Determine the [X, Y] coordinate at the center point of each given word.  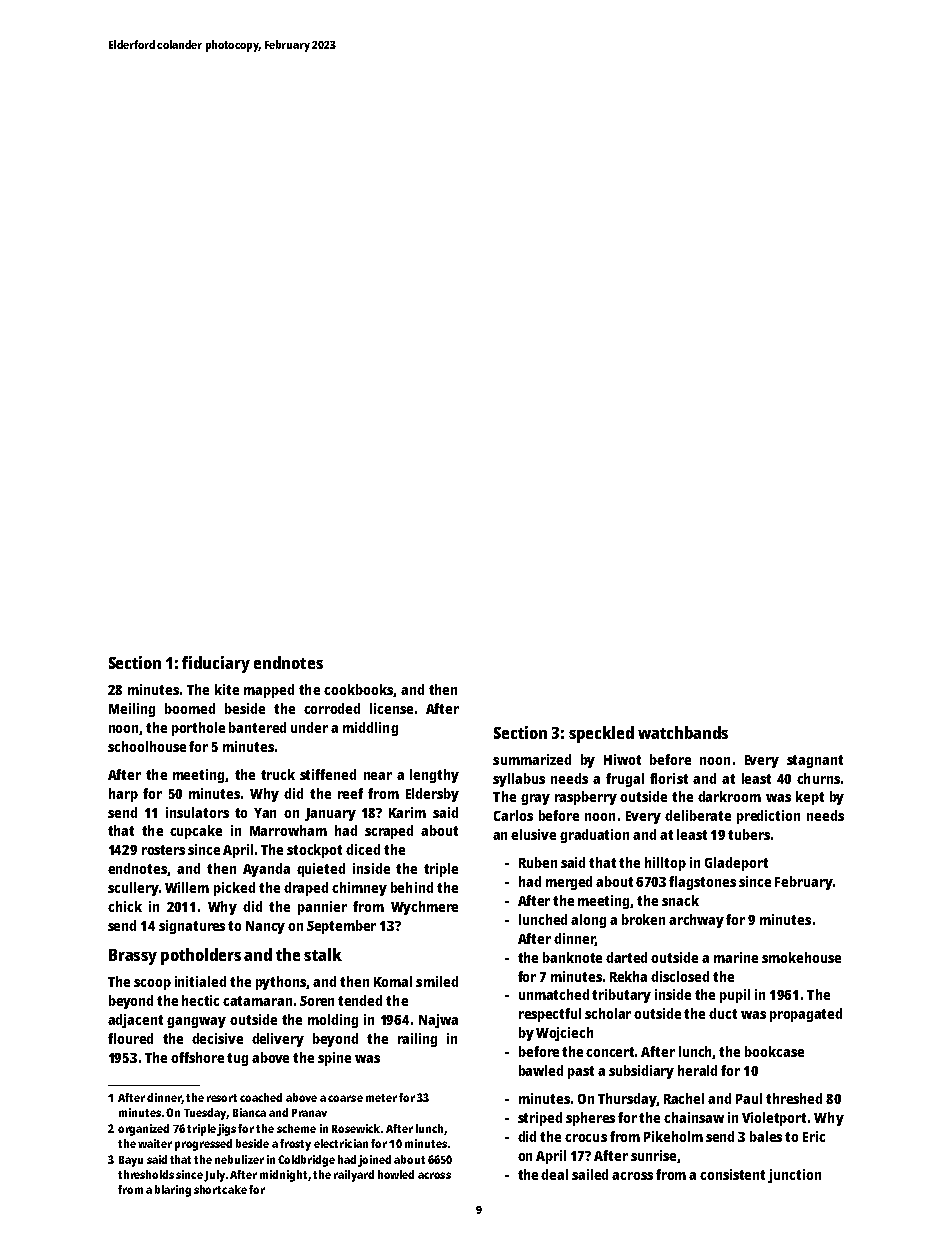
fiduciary [216, 664]
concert [611, 1052]
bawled [541, 1070]
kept [810, 798]
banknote [572, 957]
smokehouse [801, 957]
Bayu [131, 1161]
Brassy [133, 957]
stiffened [328, 774]
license [391, 708]
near [378, 776]
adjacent [135, 1021]
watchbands [683, 732]
